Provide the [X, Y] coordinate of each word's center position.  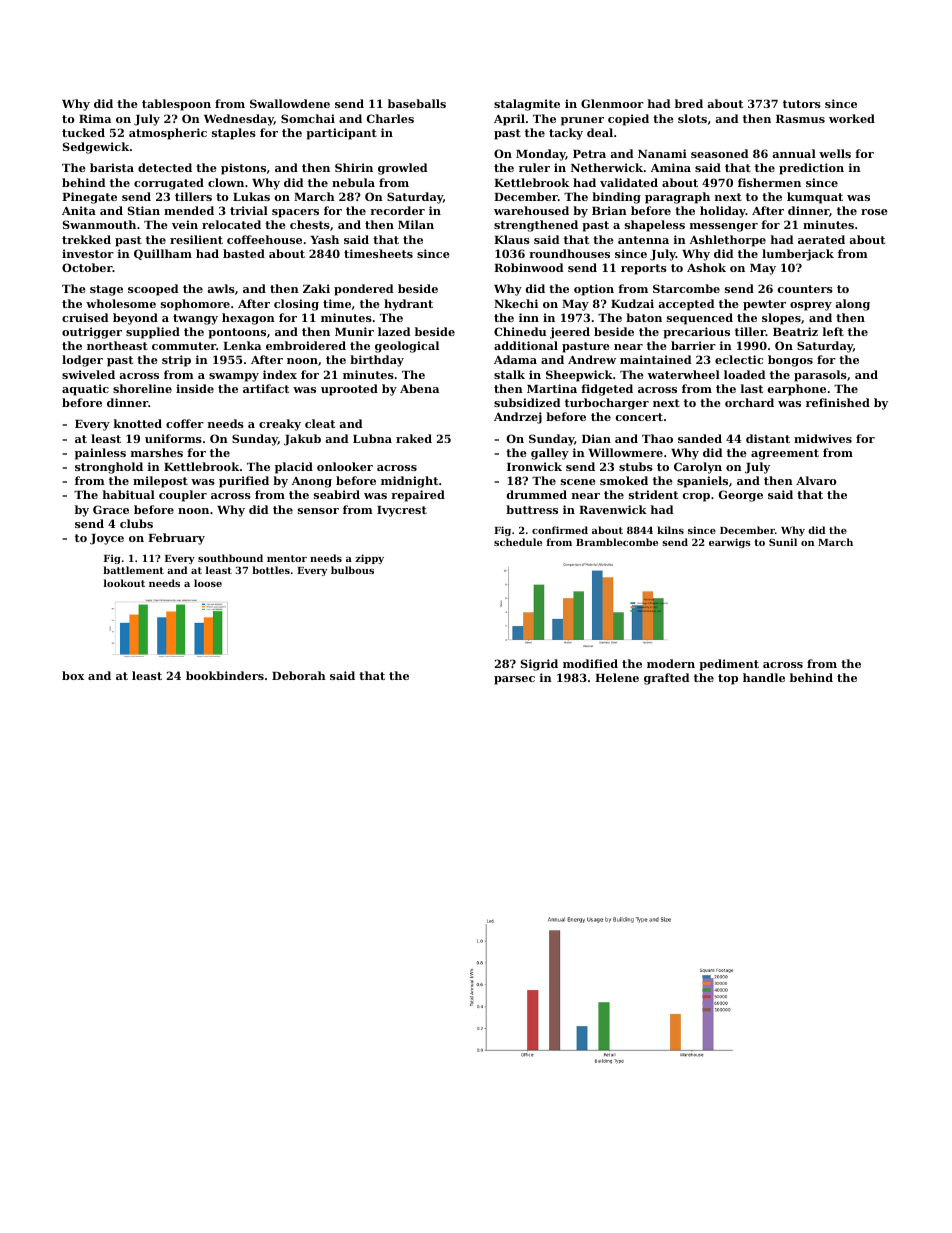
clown [226, 182]
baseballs [417, 103]
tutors [802, 104]
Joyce [107, 539]
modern [671, 663]
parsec [514, 680]
